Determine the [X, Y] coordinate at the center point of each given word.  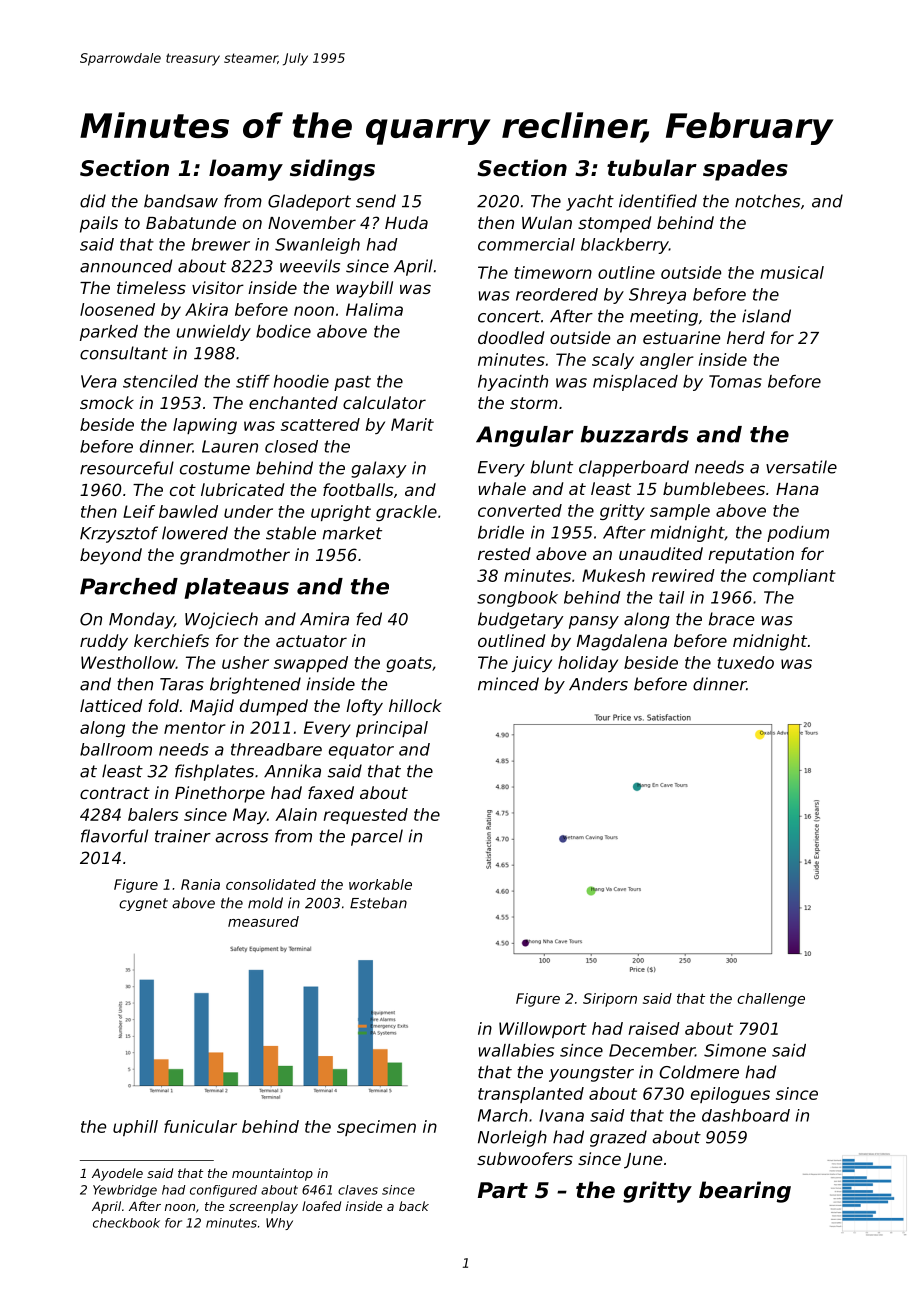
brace [732, 619]
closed [291, 446]
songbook [517, 599]
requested [365, 816]
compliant [794, 577]
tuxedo [745, 662]
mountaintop [272, 1174]
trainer [183, 836]
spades [745, 170]
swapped [311, 664]
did [93, 201]
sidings [332, 170]
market [352, 533]
